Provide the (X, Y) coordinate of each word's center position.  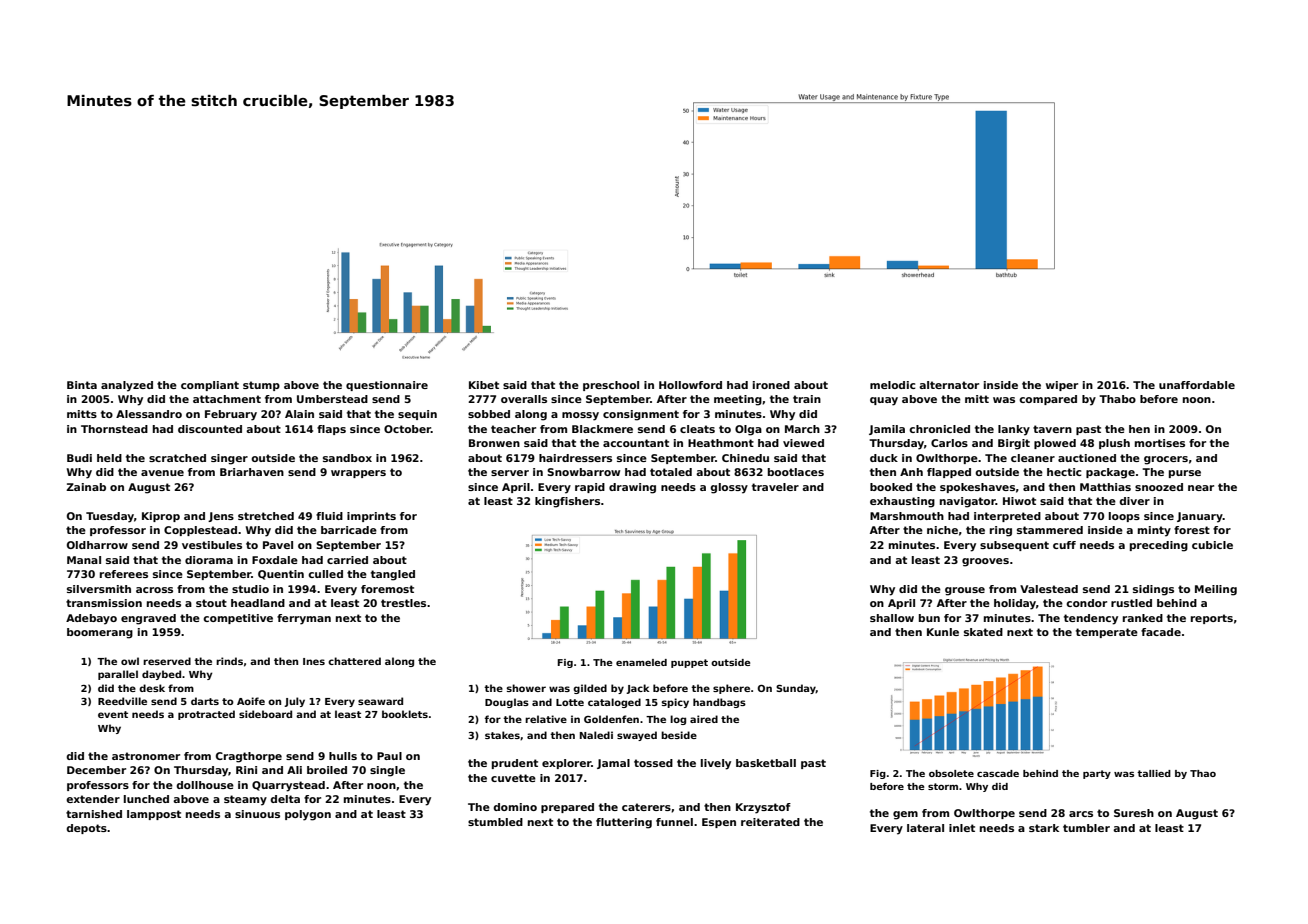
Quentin (281, 575)
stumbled (495, 822)
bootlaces (796, 472)
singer (229, 459)
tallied (1154, 773)
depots (86, 829)
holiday (1015, 604)
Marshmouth (907, 516)
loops (1124, 517)
